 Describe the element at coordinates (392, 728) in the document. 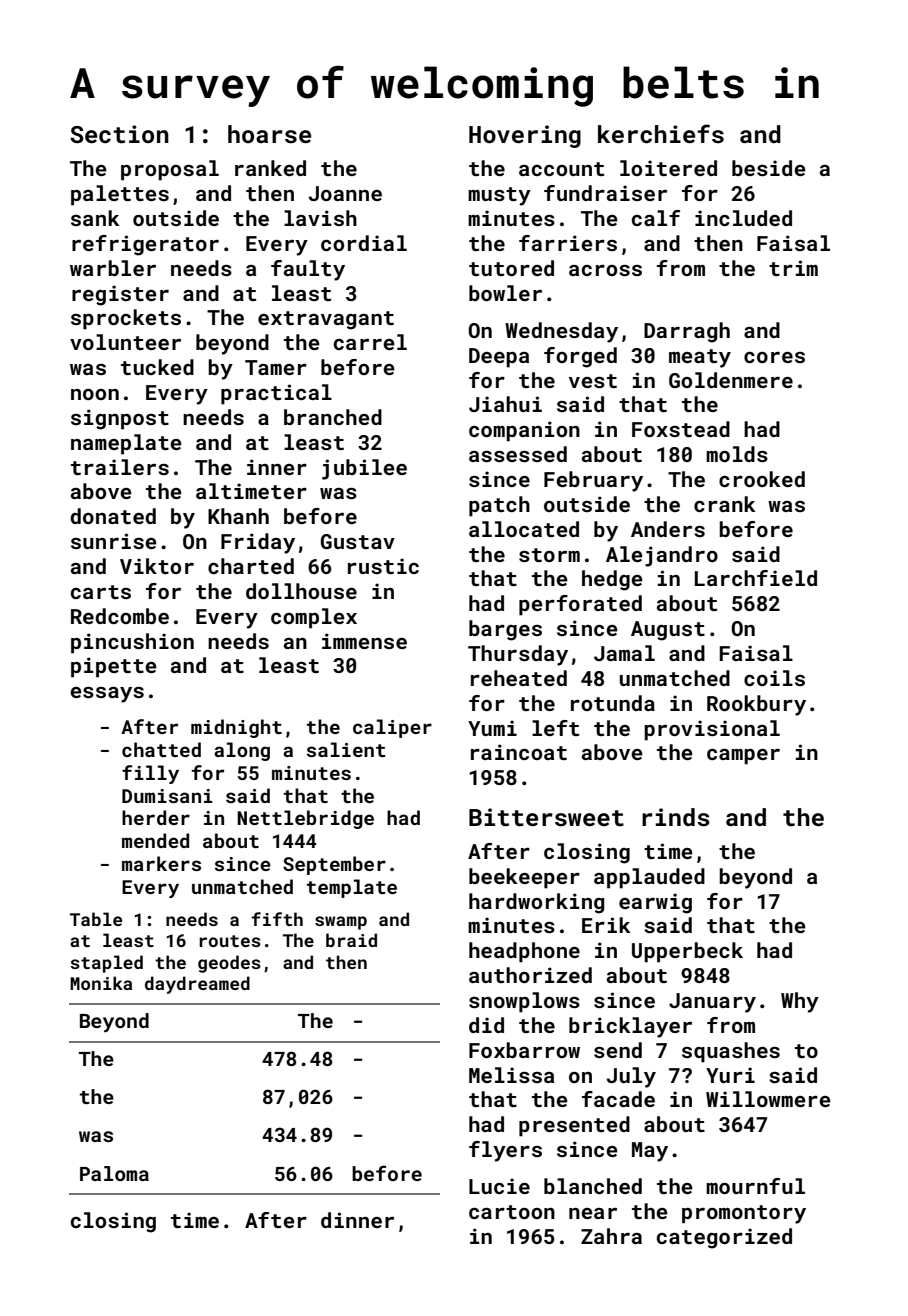

I see `caliper` at that location.
